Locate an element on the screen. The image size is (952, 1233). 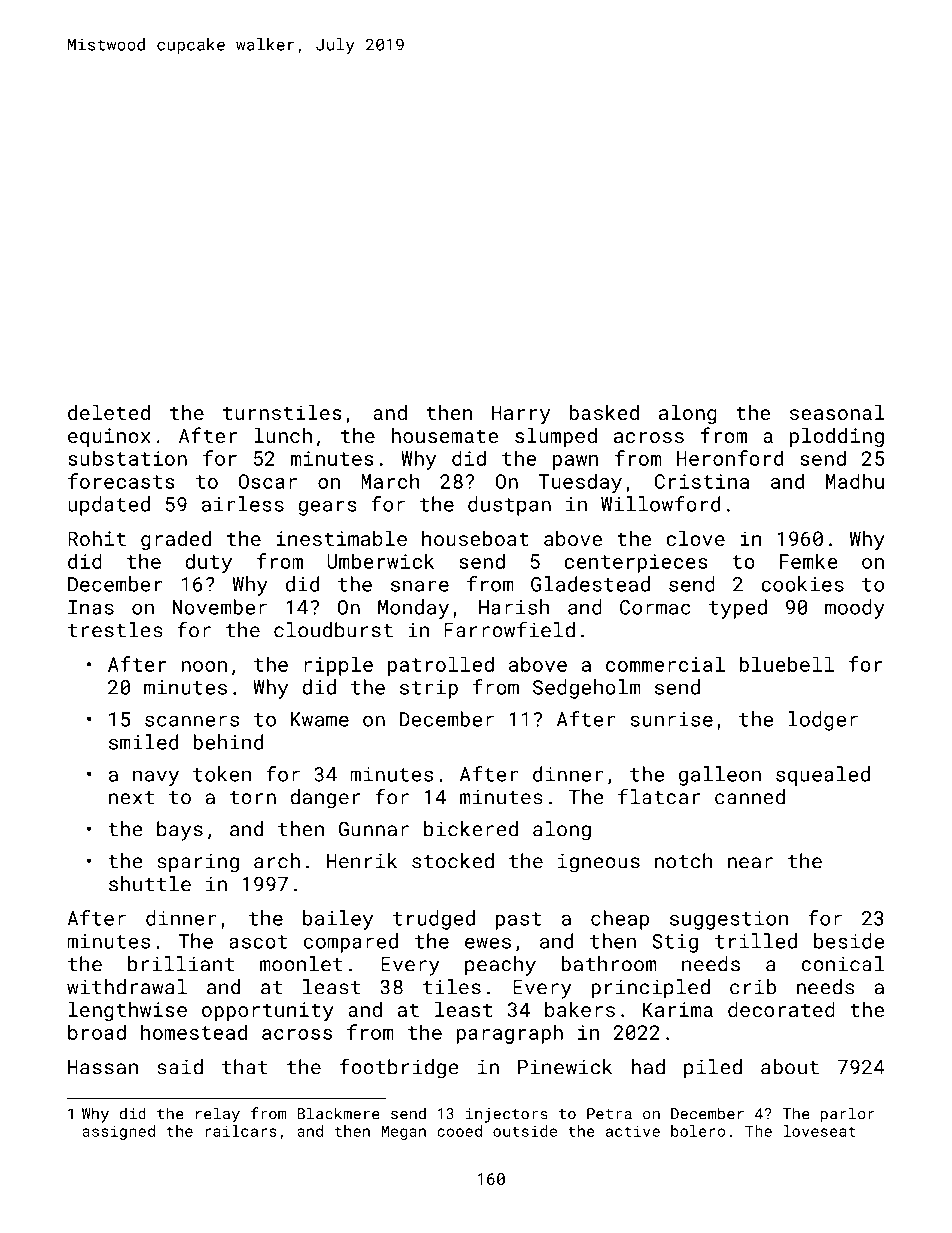
torn is located at coordinates (253, 798).
